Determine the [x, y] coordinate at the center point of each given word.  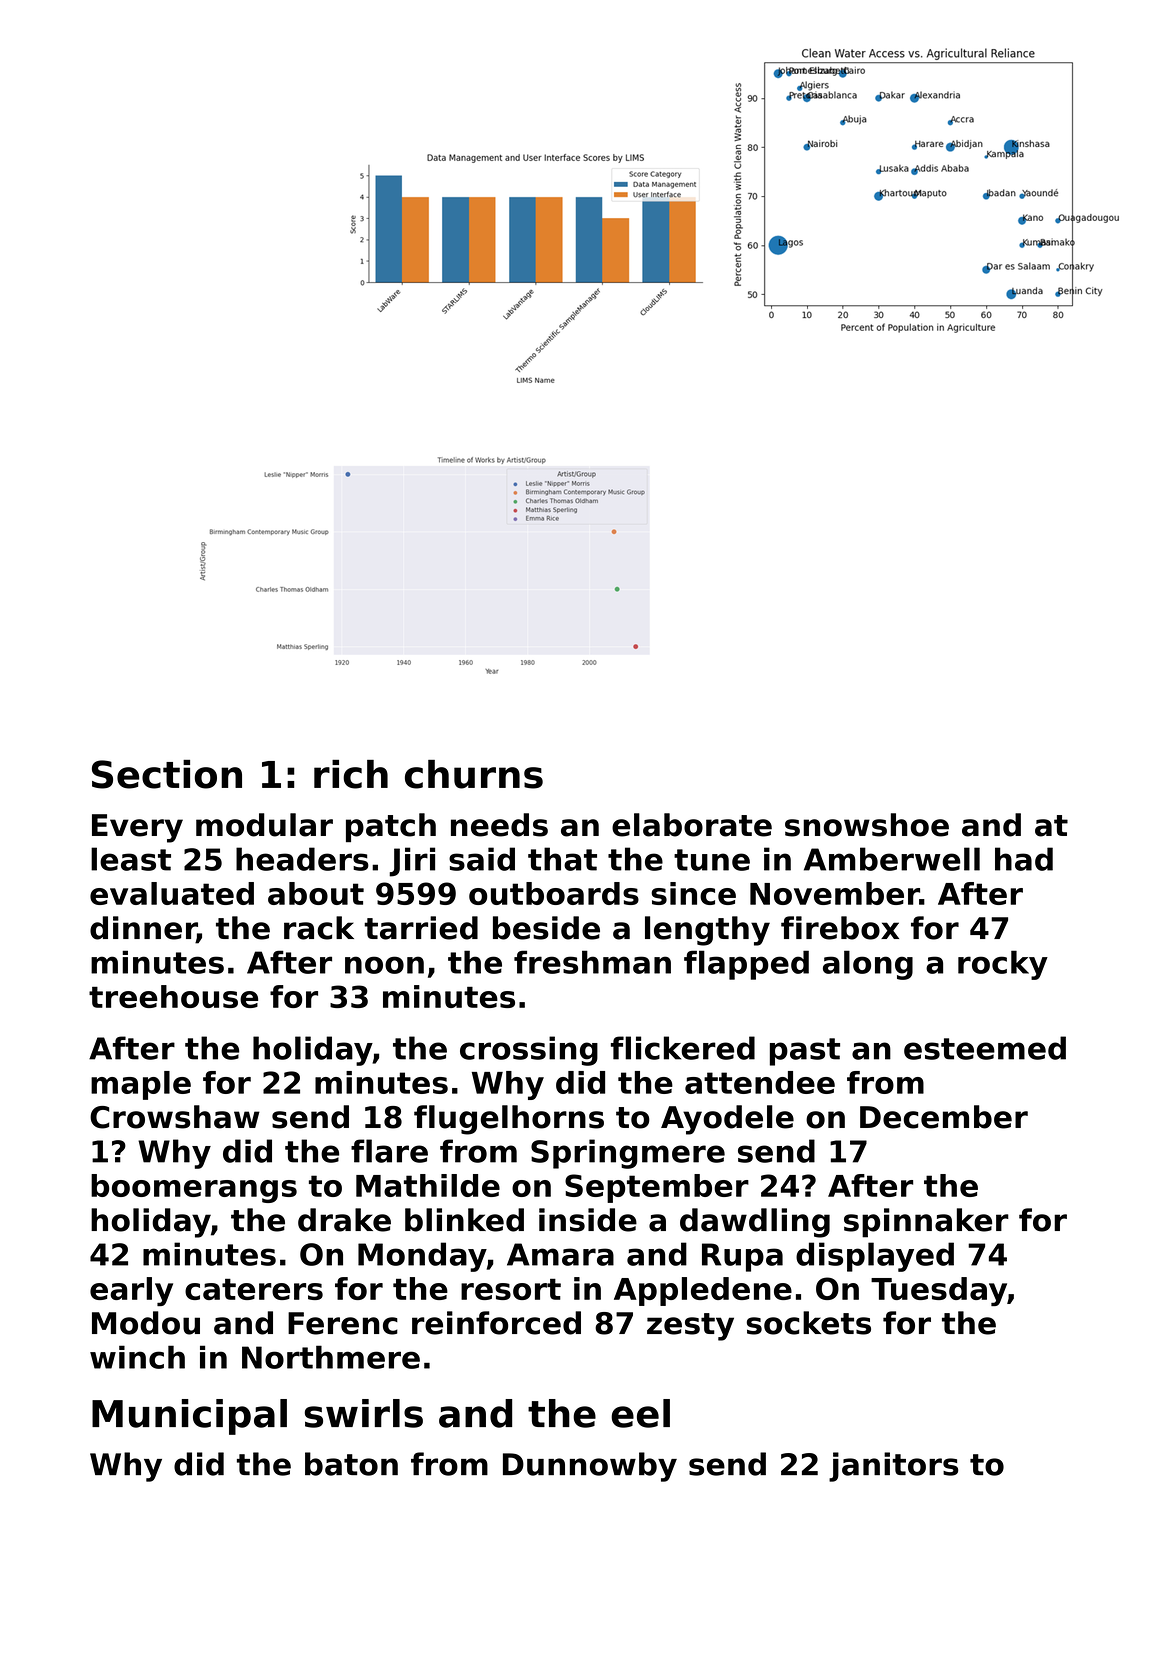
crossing [529, 1051]
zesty [690, 1327]
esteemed [985, 1048]
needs [499, 825]
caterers [254, 1289]
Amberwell [892, 859]
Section [167, 774]
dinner [143, 929]
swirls [364, 1413]
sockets [809, 1323]
